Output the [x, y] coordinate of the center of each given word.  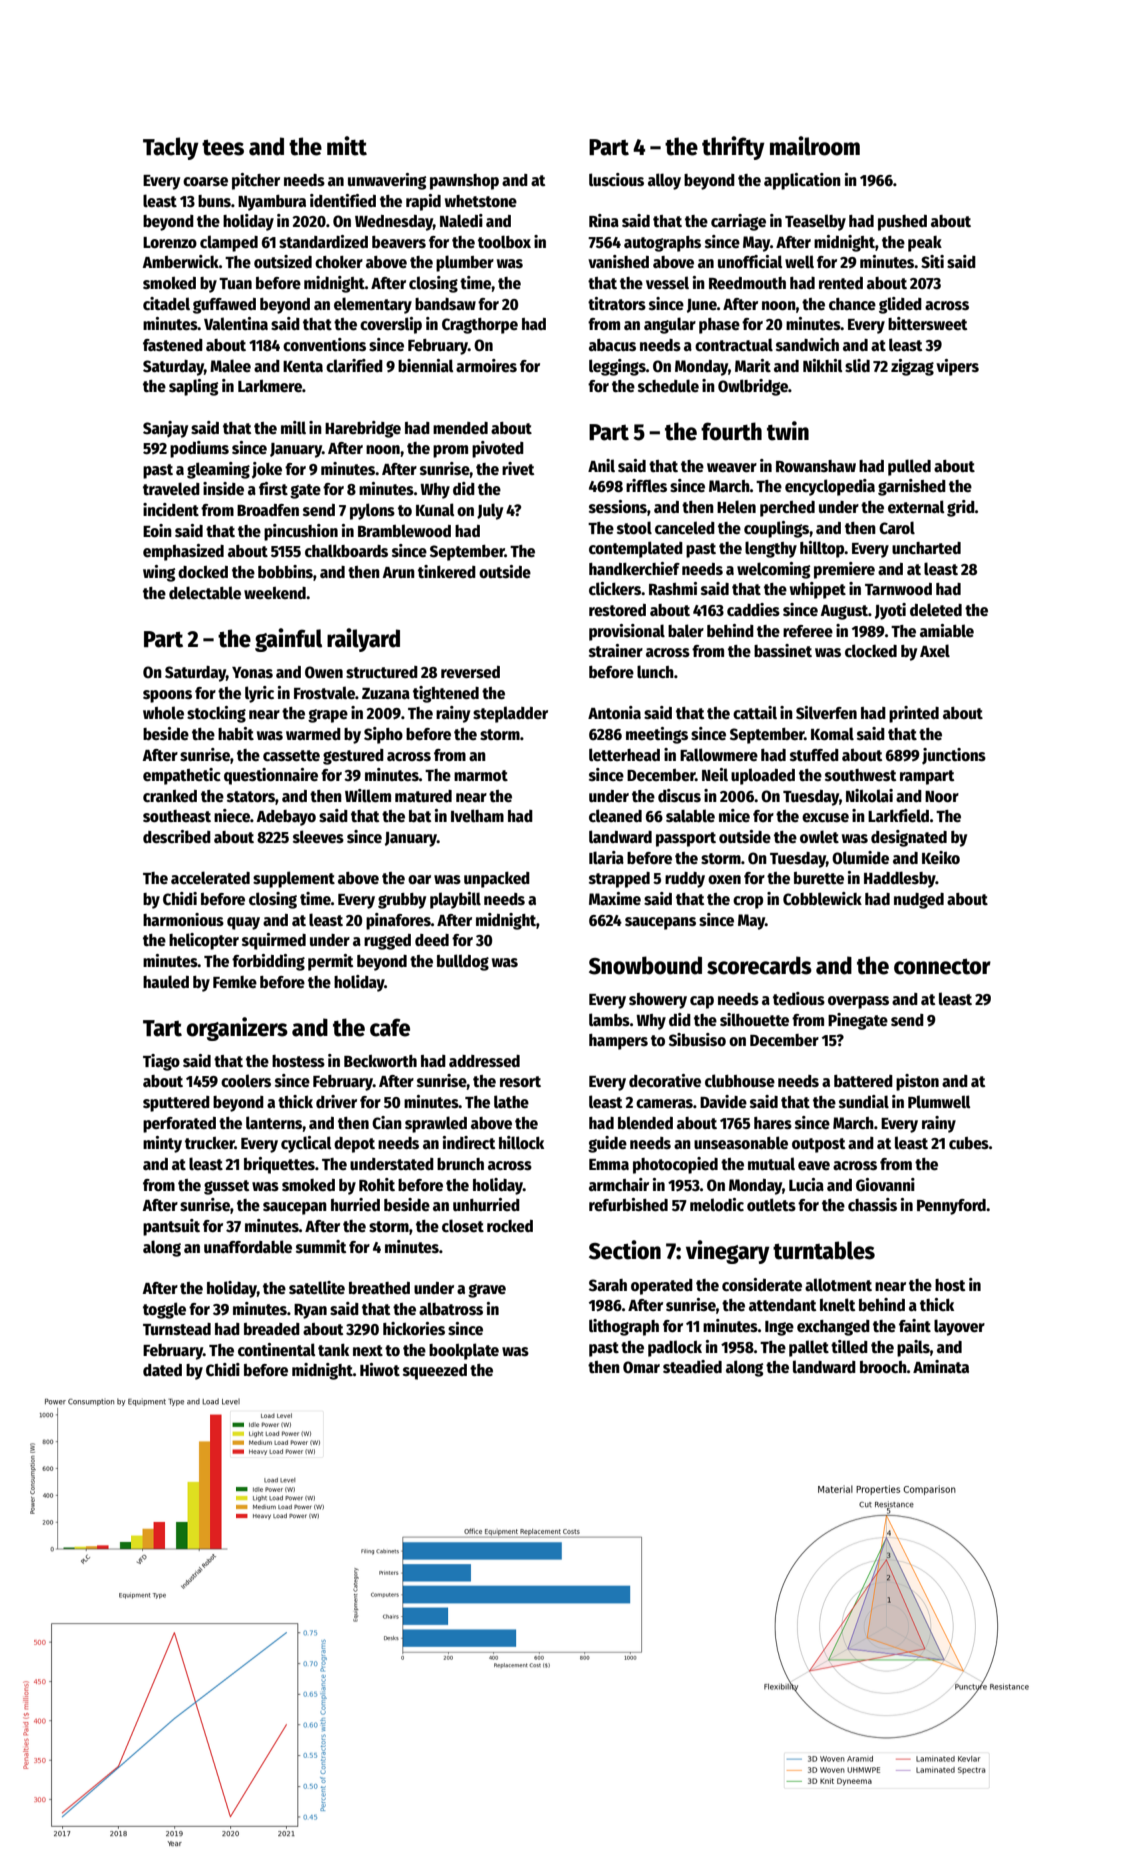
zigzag [912, 367]
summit [321, 1246]
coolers [246, 1081]
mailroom [815, 146]
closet [463, 1225]
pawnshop [464, 182]
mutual [771, 1163]
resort [520, 1081]
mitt [347, 146]
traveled [171, 488]
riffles [646, 485]
